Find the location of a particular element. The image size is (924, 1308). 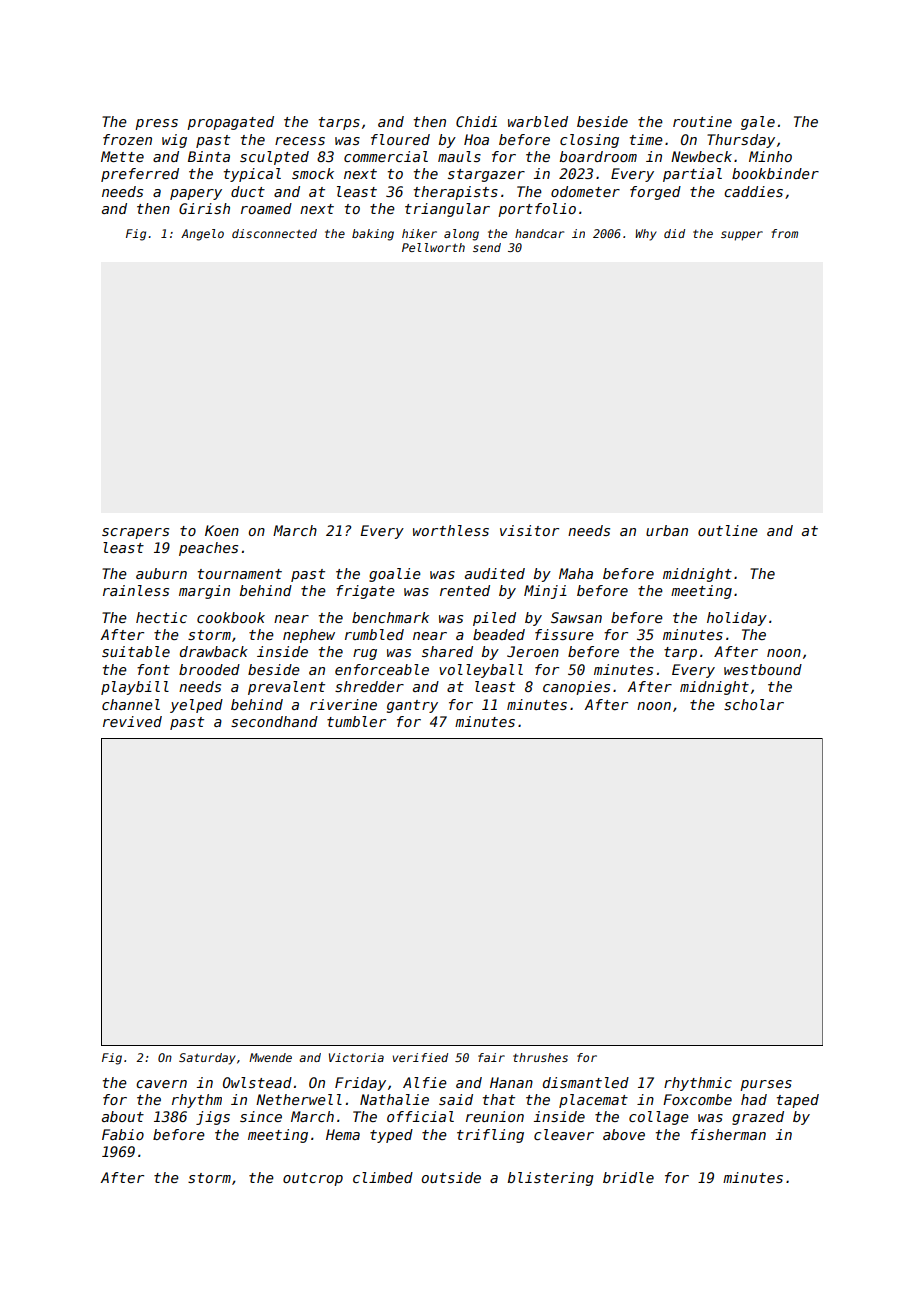

gale is located at coordinates (758, 123).
